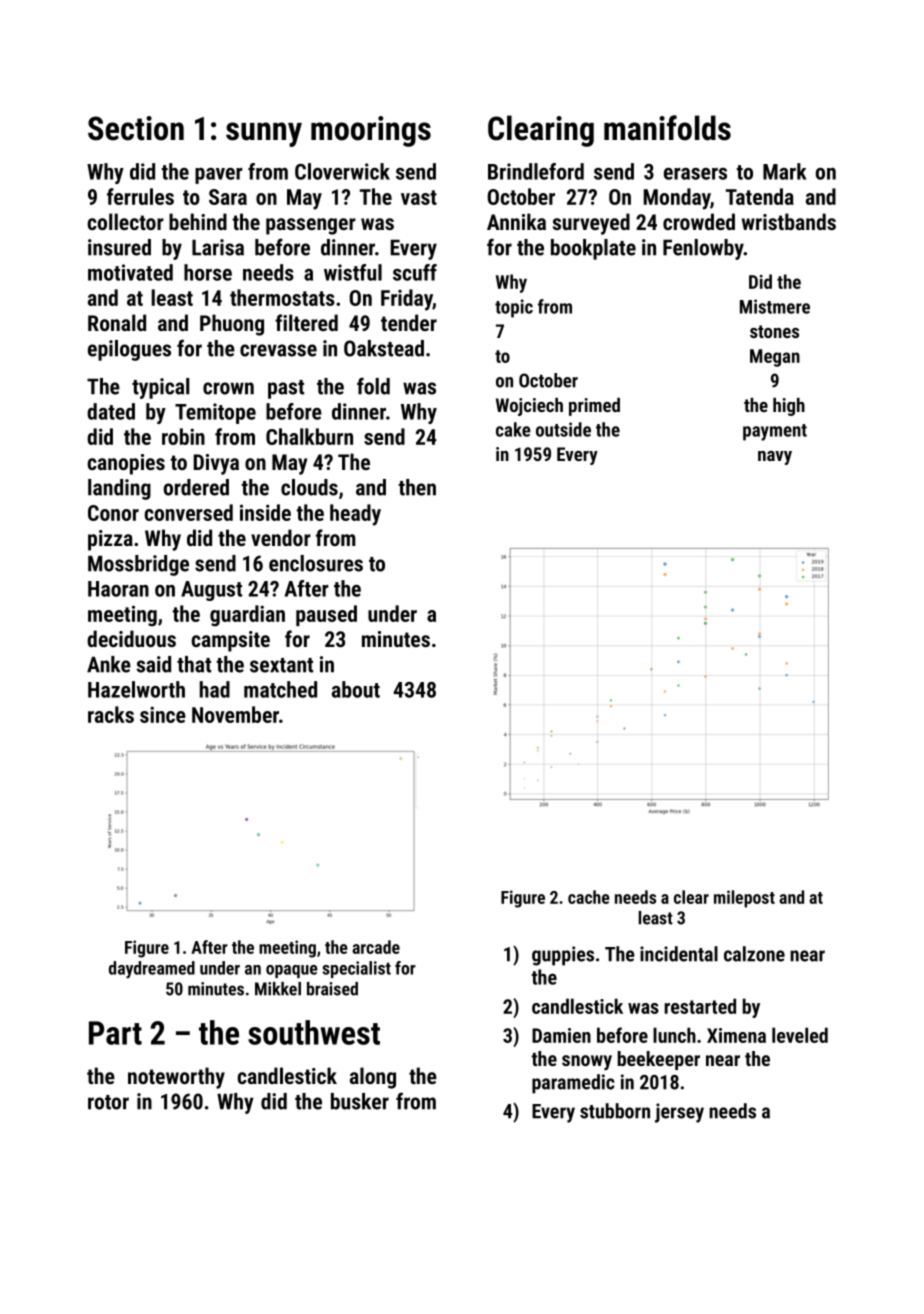 The width and height of the image is (924, 1314). I want to click on Mossbridge, so click(138, 565).
